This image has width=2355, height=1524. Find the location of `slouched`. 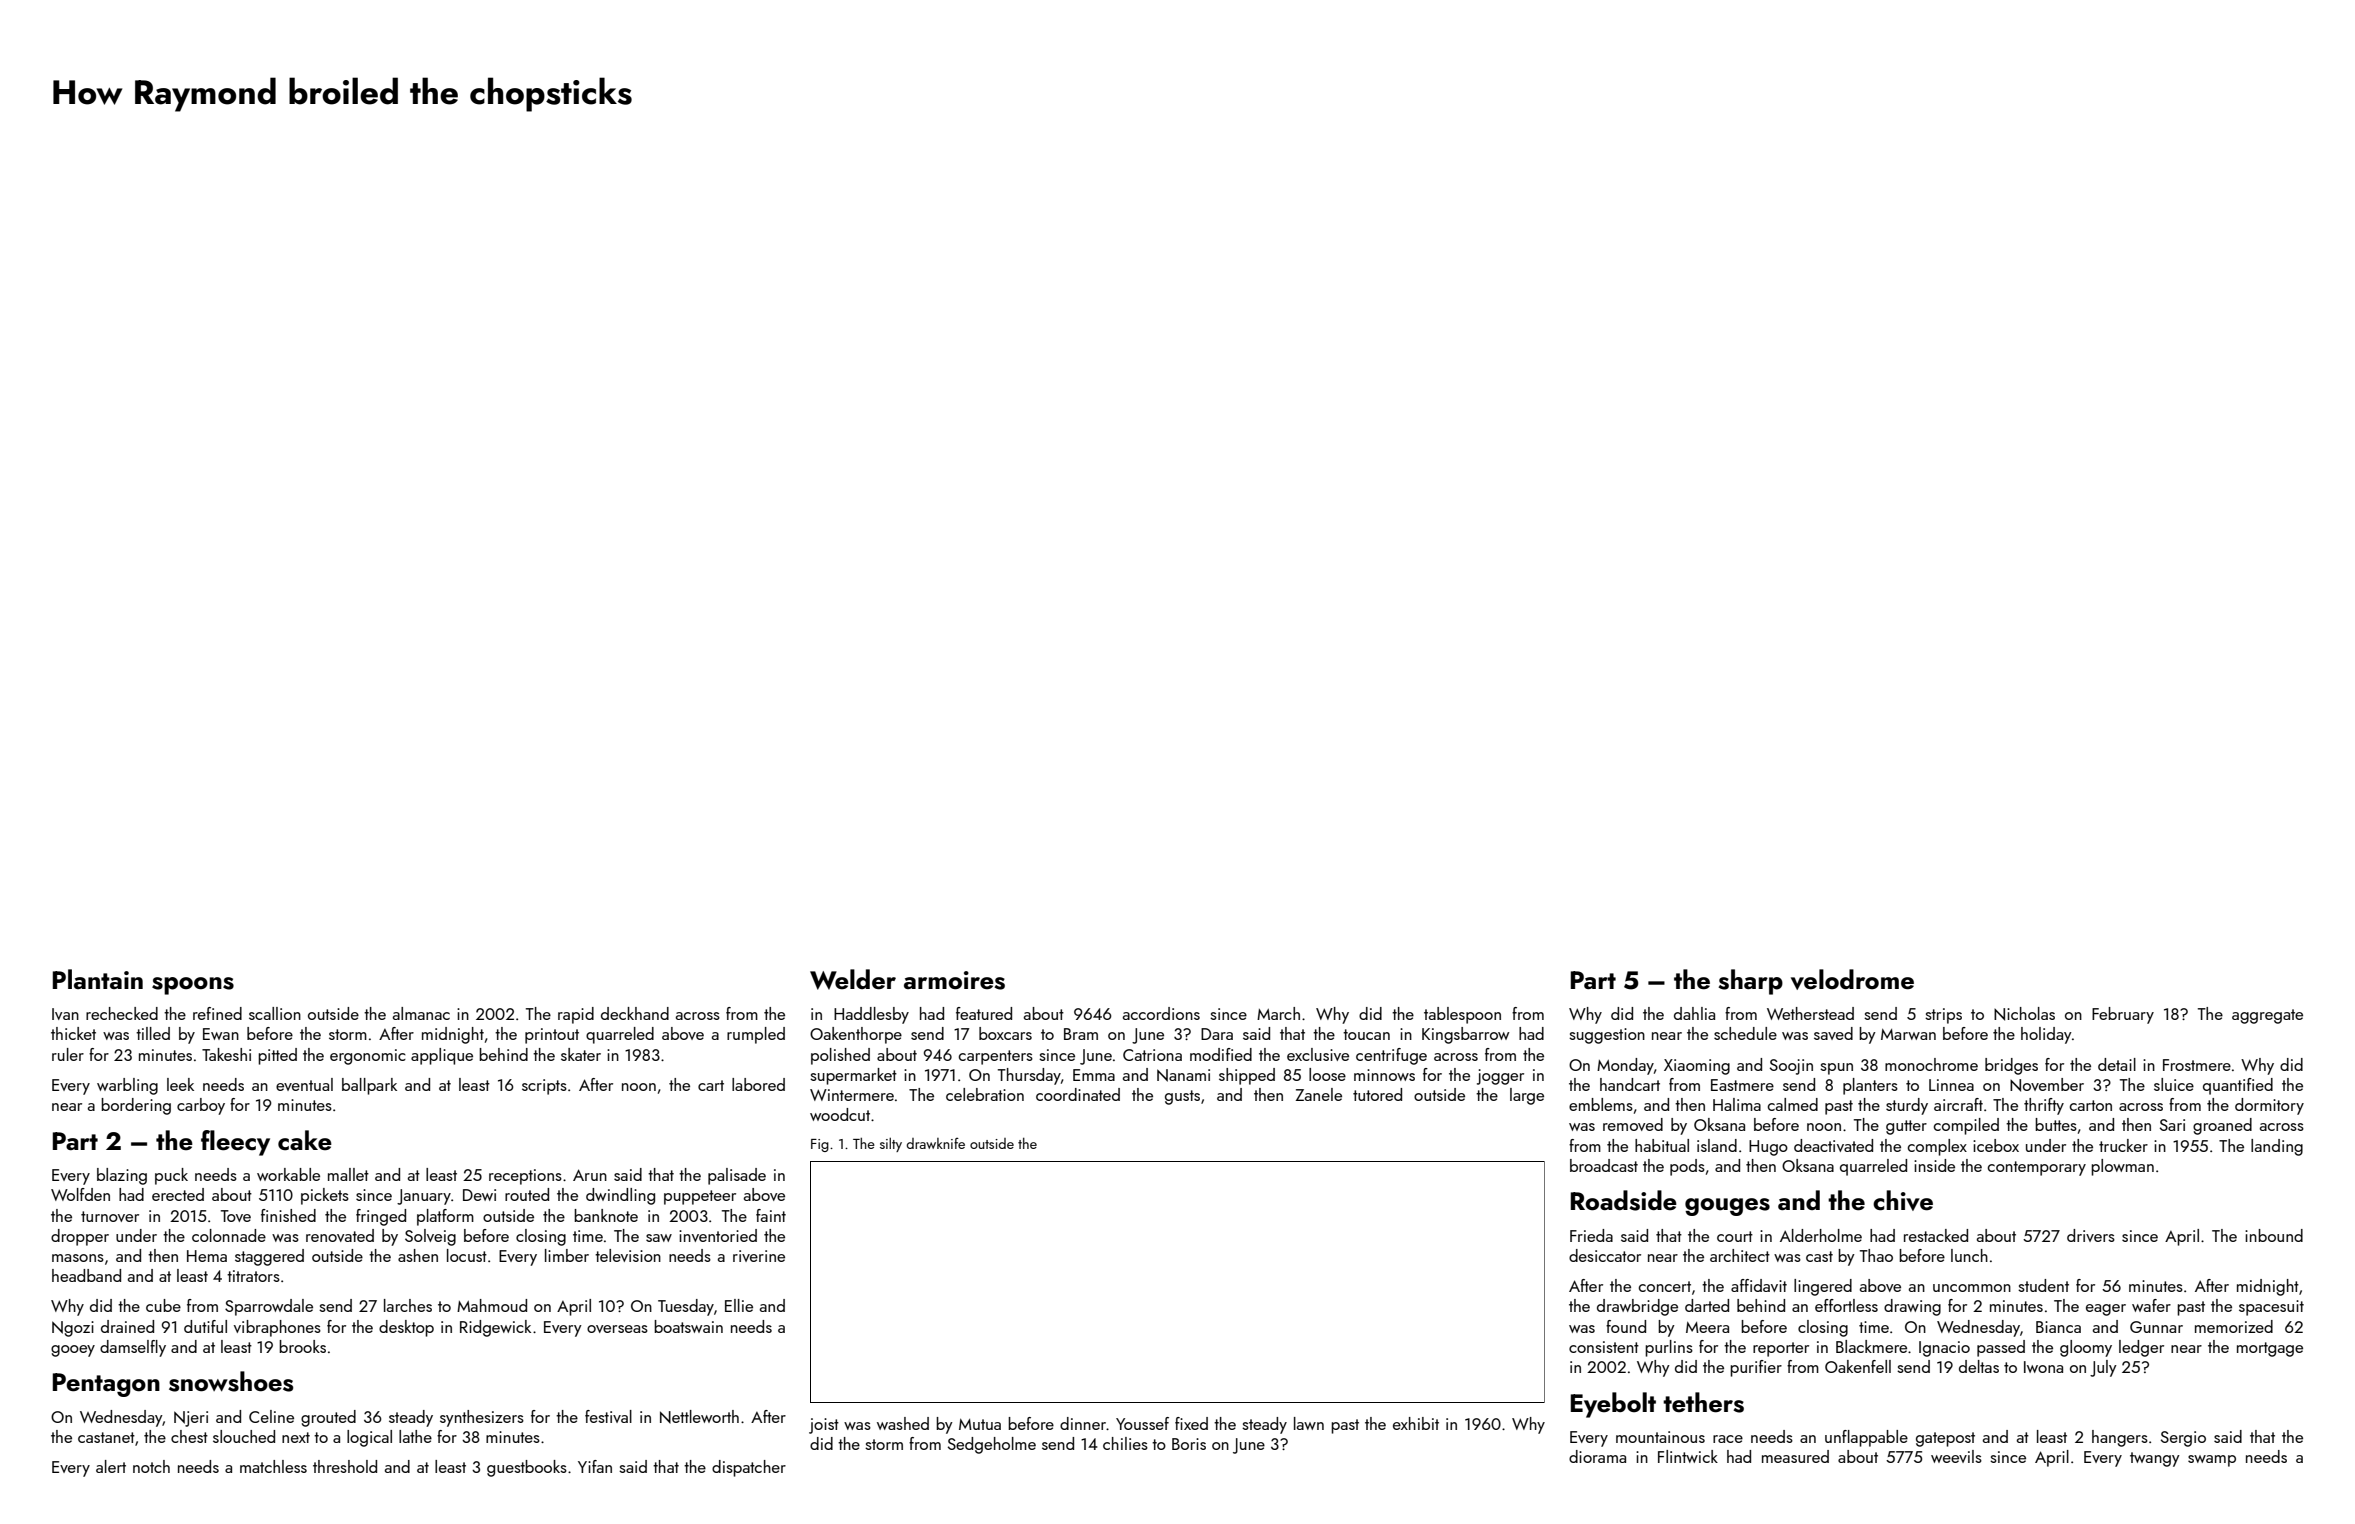

slouched is located at coordinates (244, 1436).
